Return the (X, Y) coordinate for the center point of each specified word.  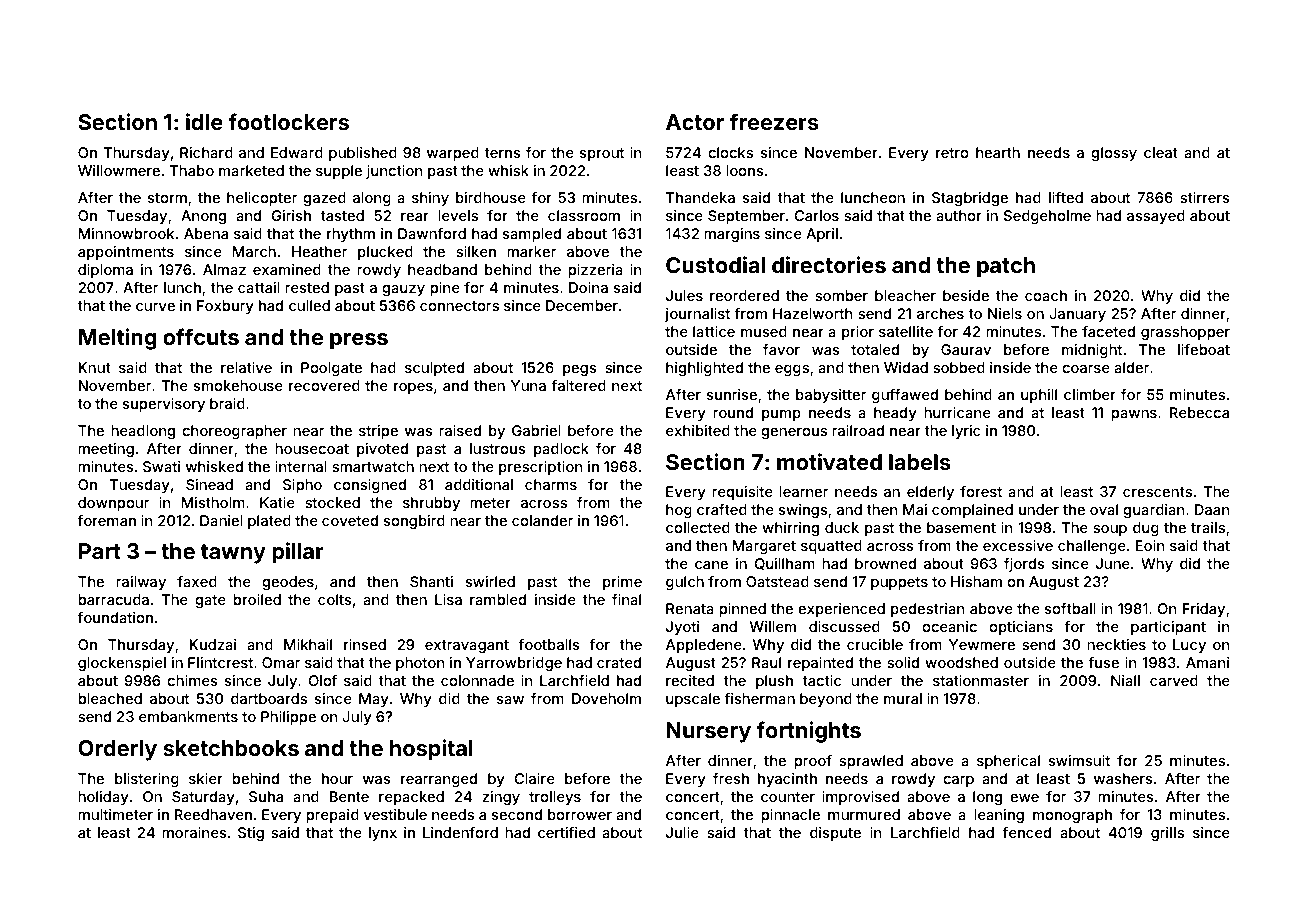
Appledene (704, 646)
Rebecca (1199, 412)
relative (246, 367)
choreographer (234, 432)
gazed (324, 199)
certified (566, 832)
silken (476, 251)
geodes (288, 583)
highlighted (704, 369)
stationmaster (981, 680)
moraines (194, 832)
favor (781, 349)
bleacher (905, 295)
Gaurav (966, 349)
